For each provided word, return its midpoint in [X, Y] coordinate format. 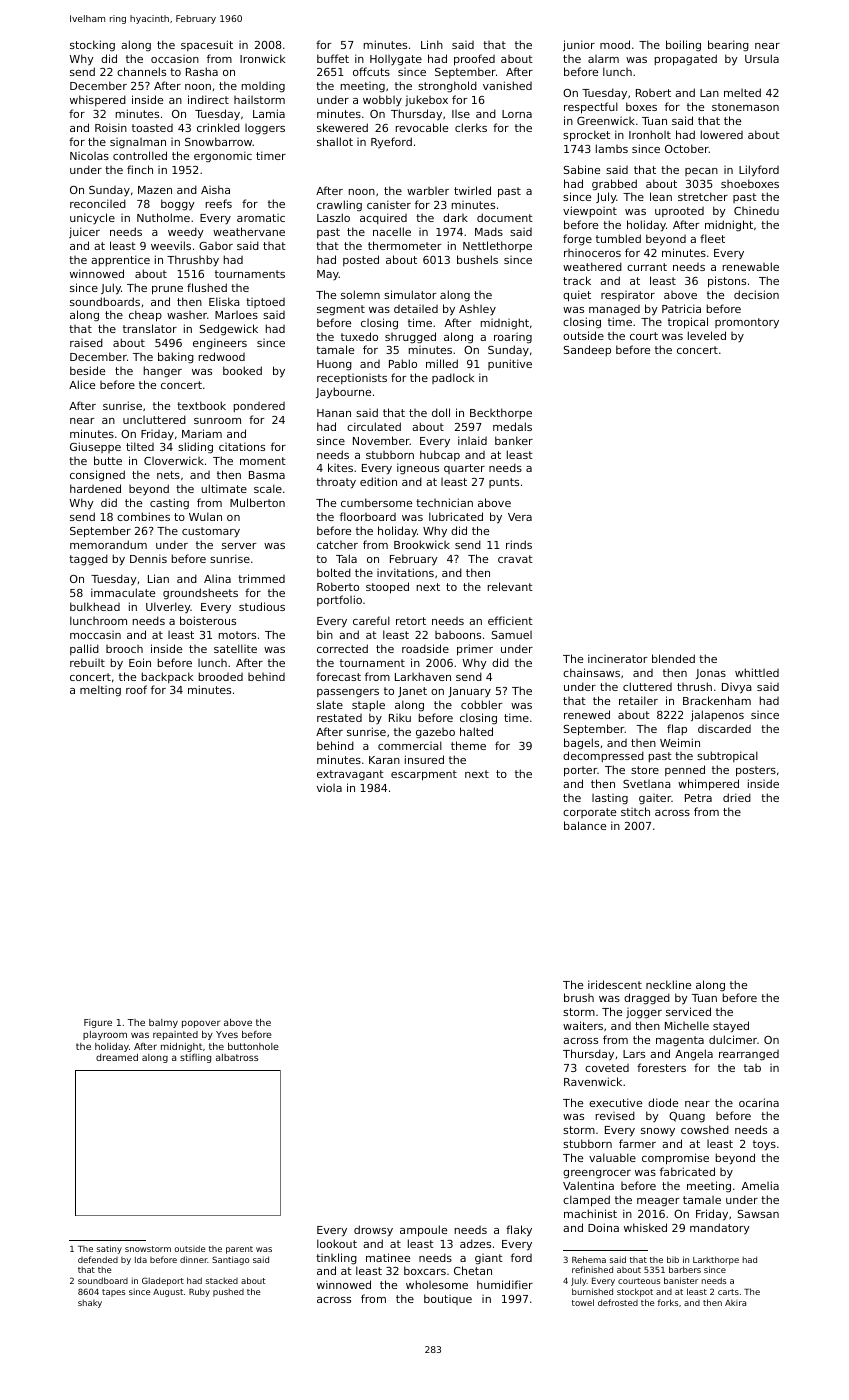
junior [579, 45]
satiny [109, 1249]
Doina [603, 1227]
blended [673, 658]
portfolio [339, 600]
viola [329, 787]
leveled [707, 335]
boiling [683, 46]
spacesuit [207, 45]
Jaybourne [343, 393]
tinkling [336, 1259]
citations [242, 446]
